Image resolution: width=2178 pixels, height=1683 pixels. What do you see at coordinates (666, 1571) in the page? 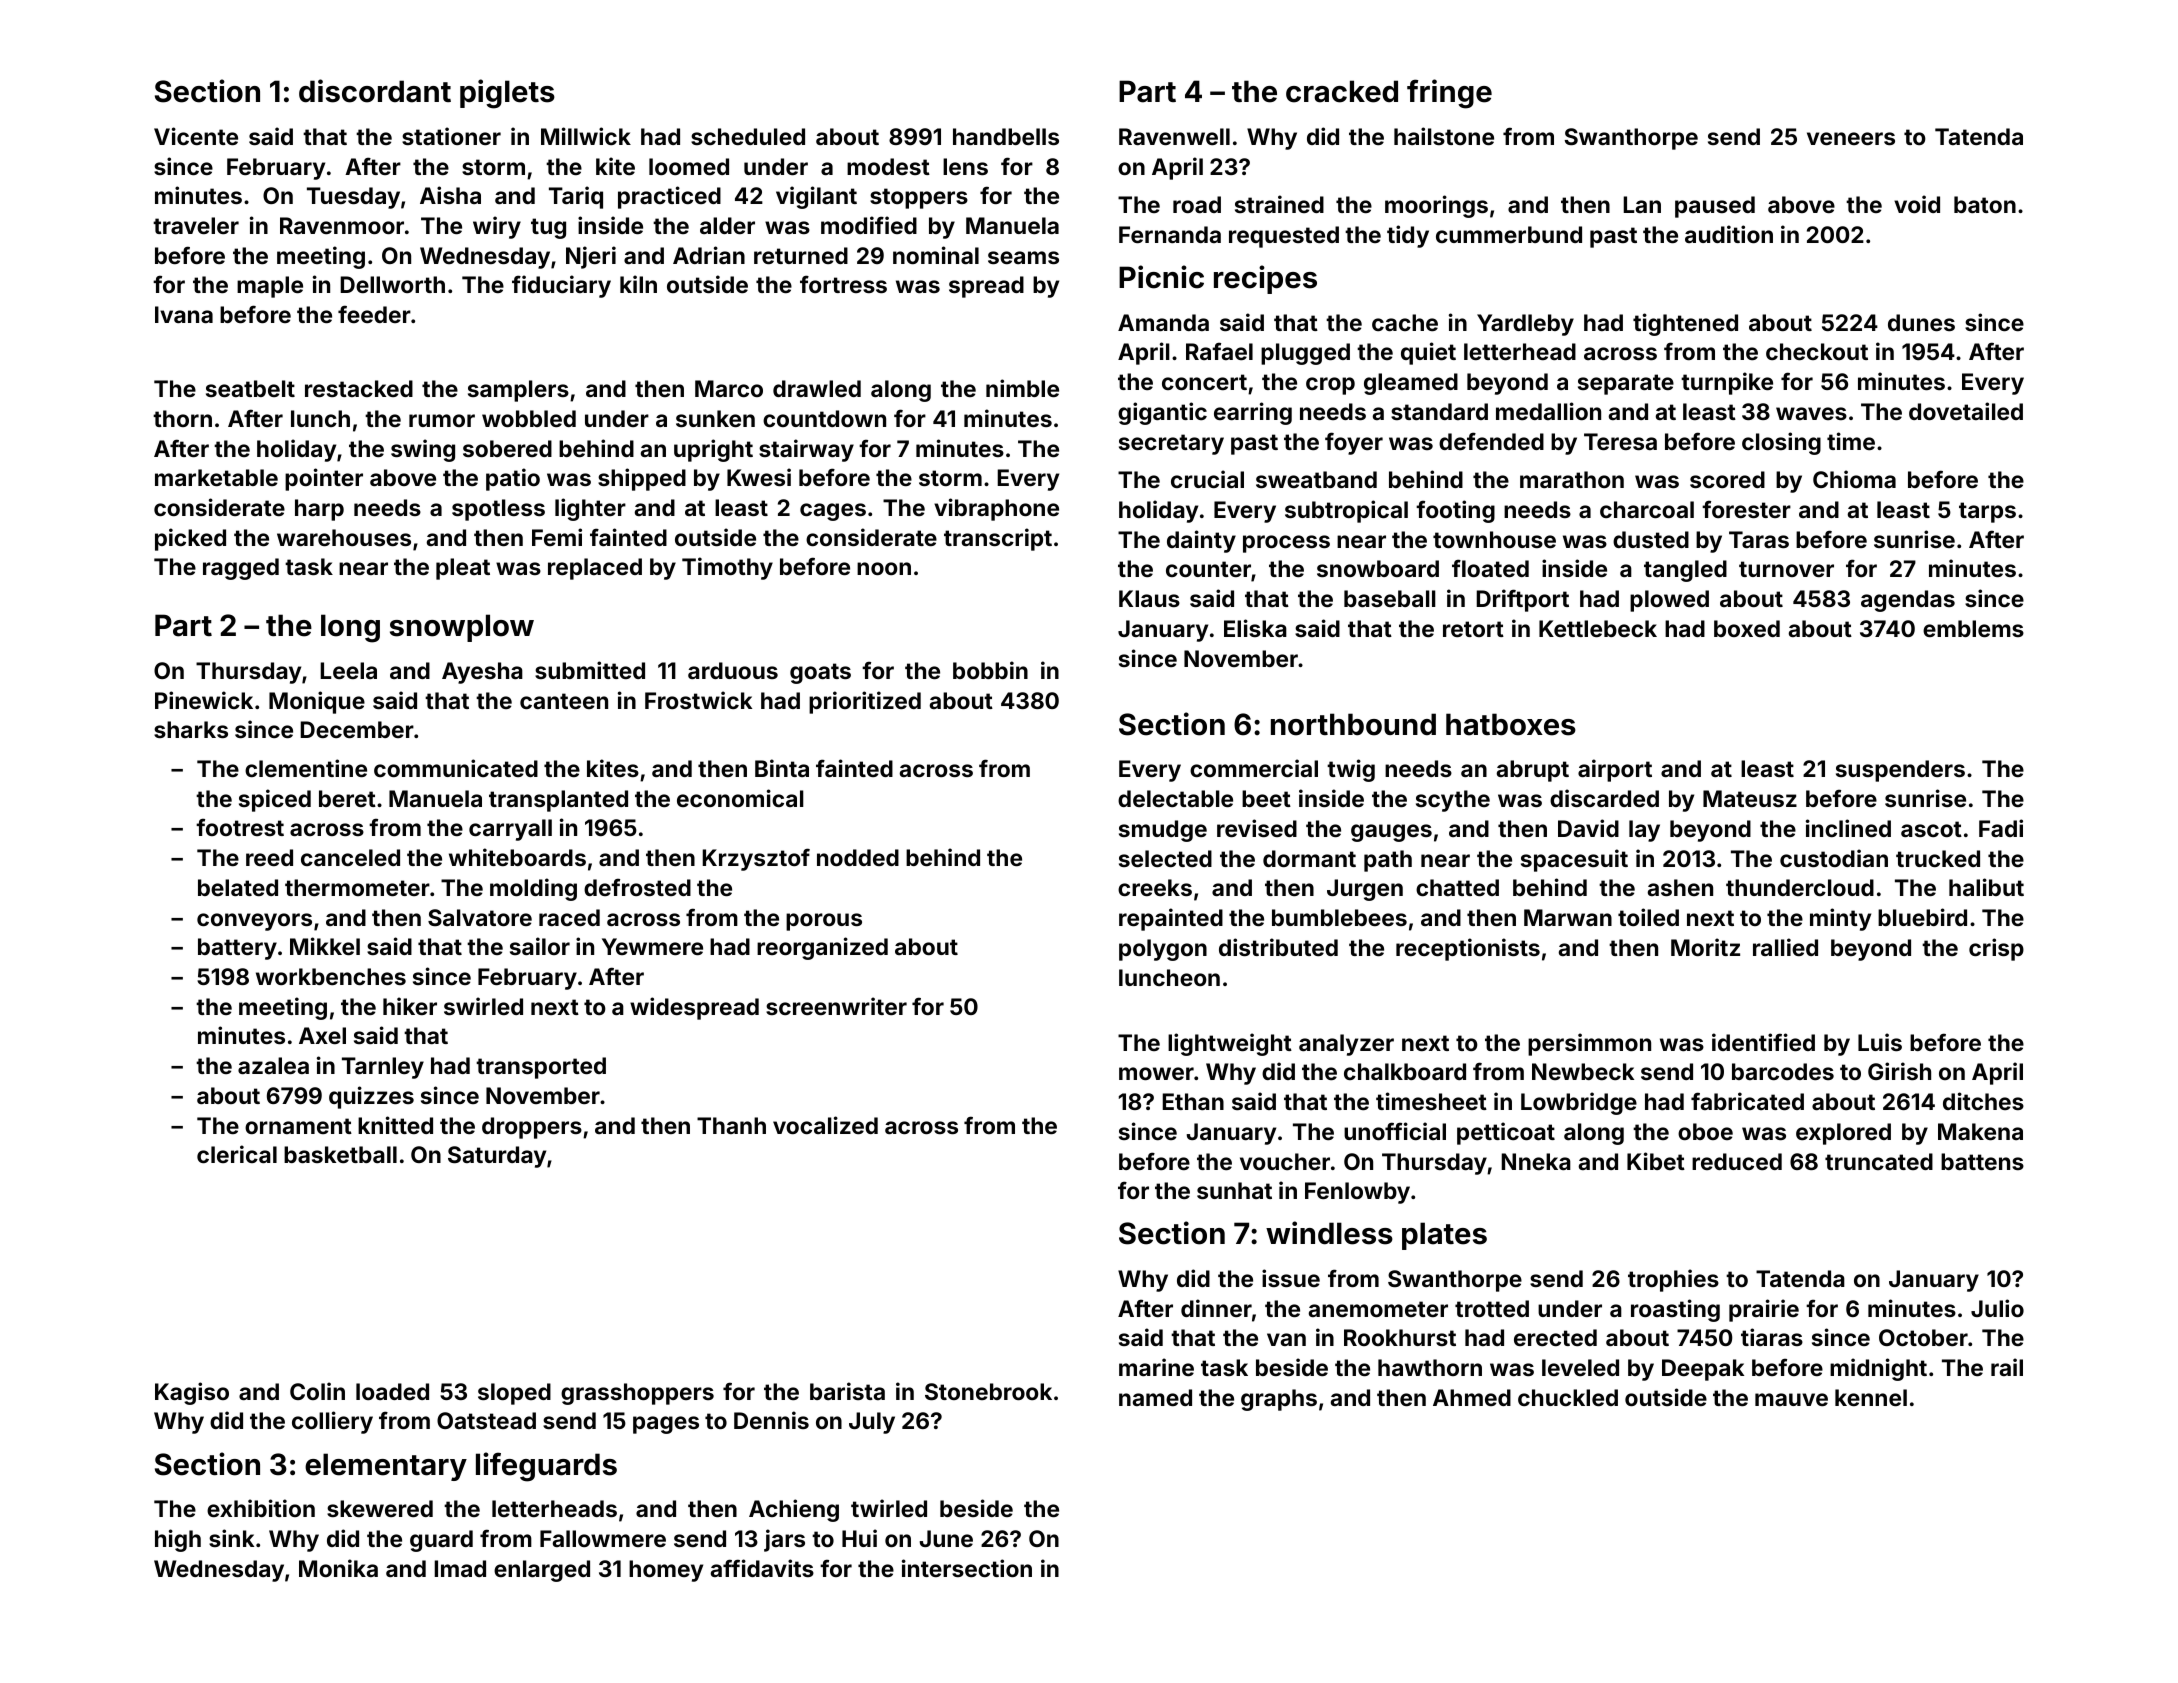
I see `homey` at bounding box center [666, 1571].
